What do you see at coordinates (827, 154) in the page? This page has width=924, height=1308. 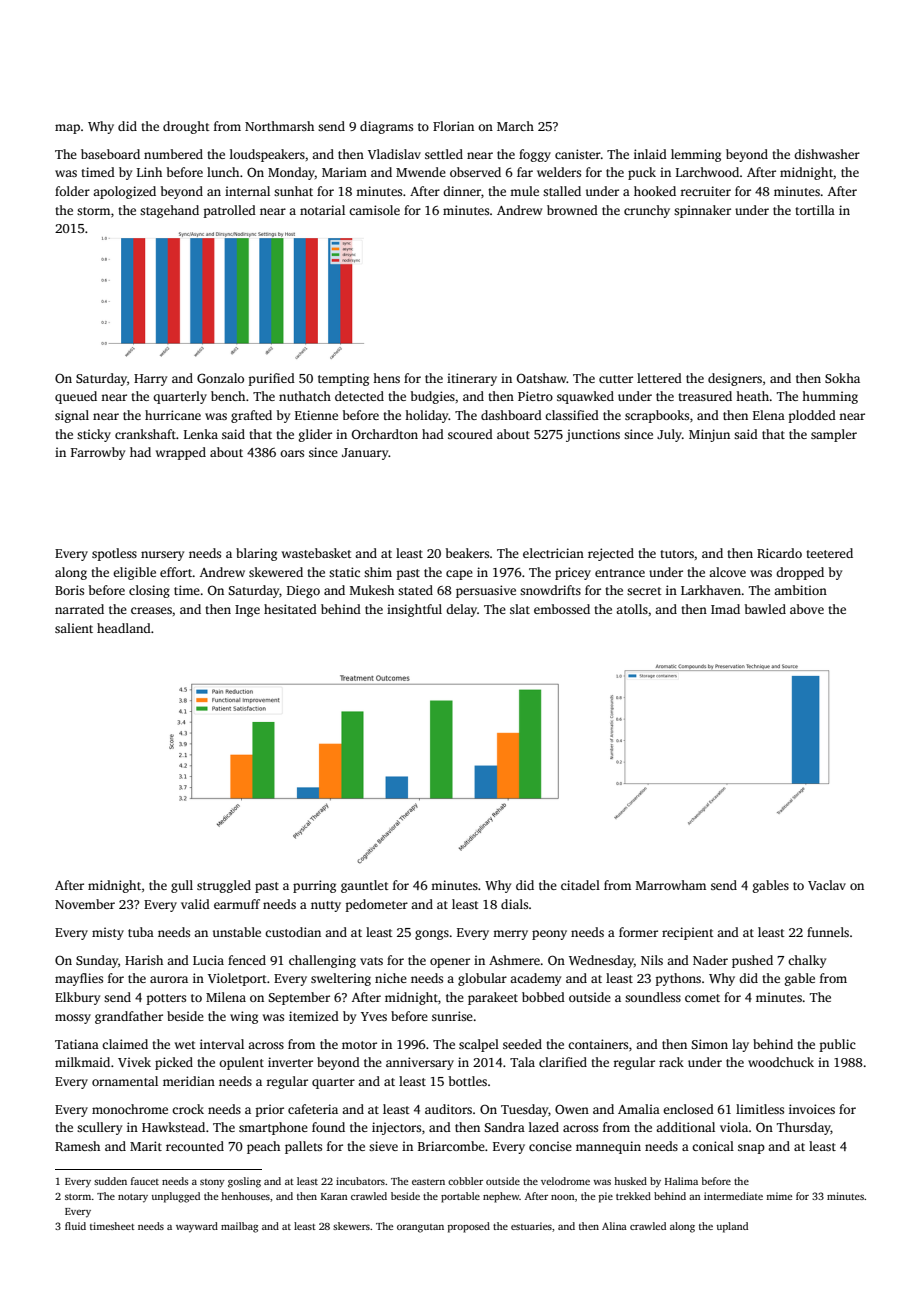 I see `dishwasher` at bounding box center [827, 154].
